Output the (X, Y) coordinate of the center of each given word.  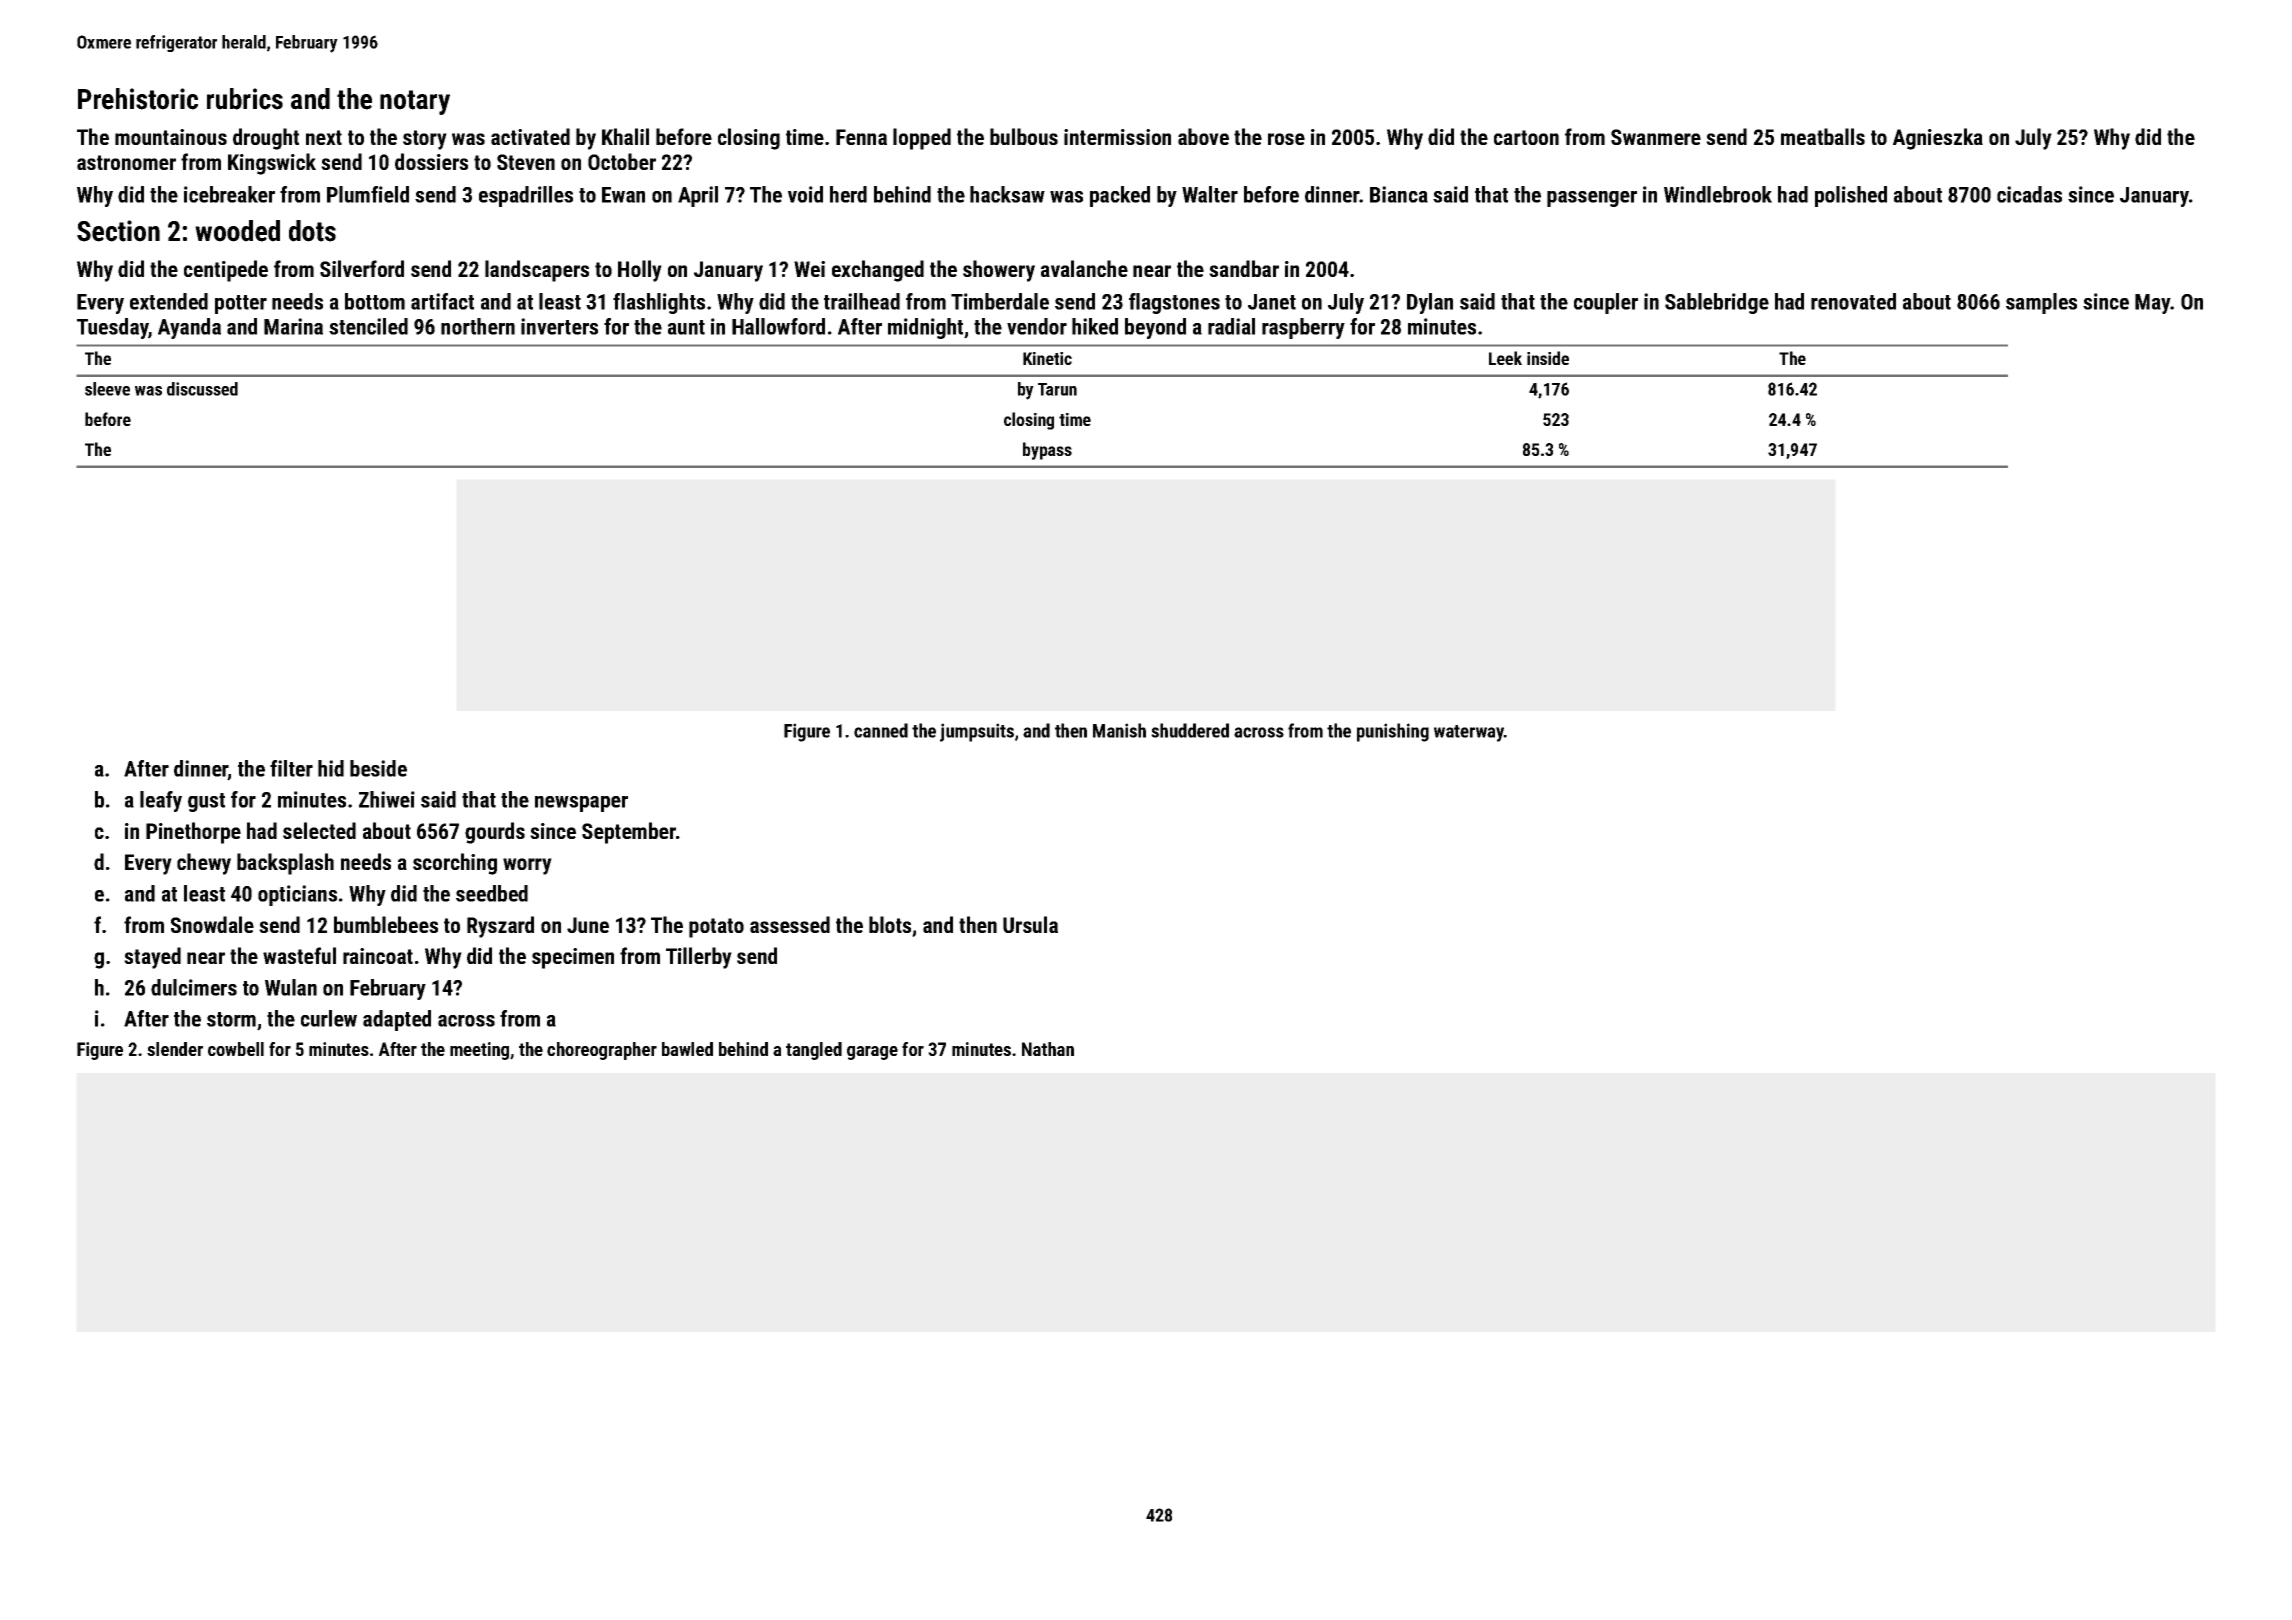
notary (415, 102)
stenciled (368, 326)
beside (378, 768)
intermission (1117, 137)
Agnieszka (1938, 139)
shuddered (1190, 730)
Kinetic (1047, 358)
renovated (1853, 301)
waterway (1469, 733)
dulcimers (194, 987)
